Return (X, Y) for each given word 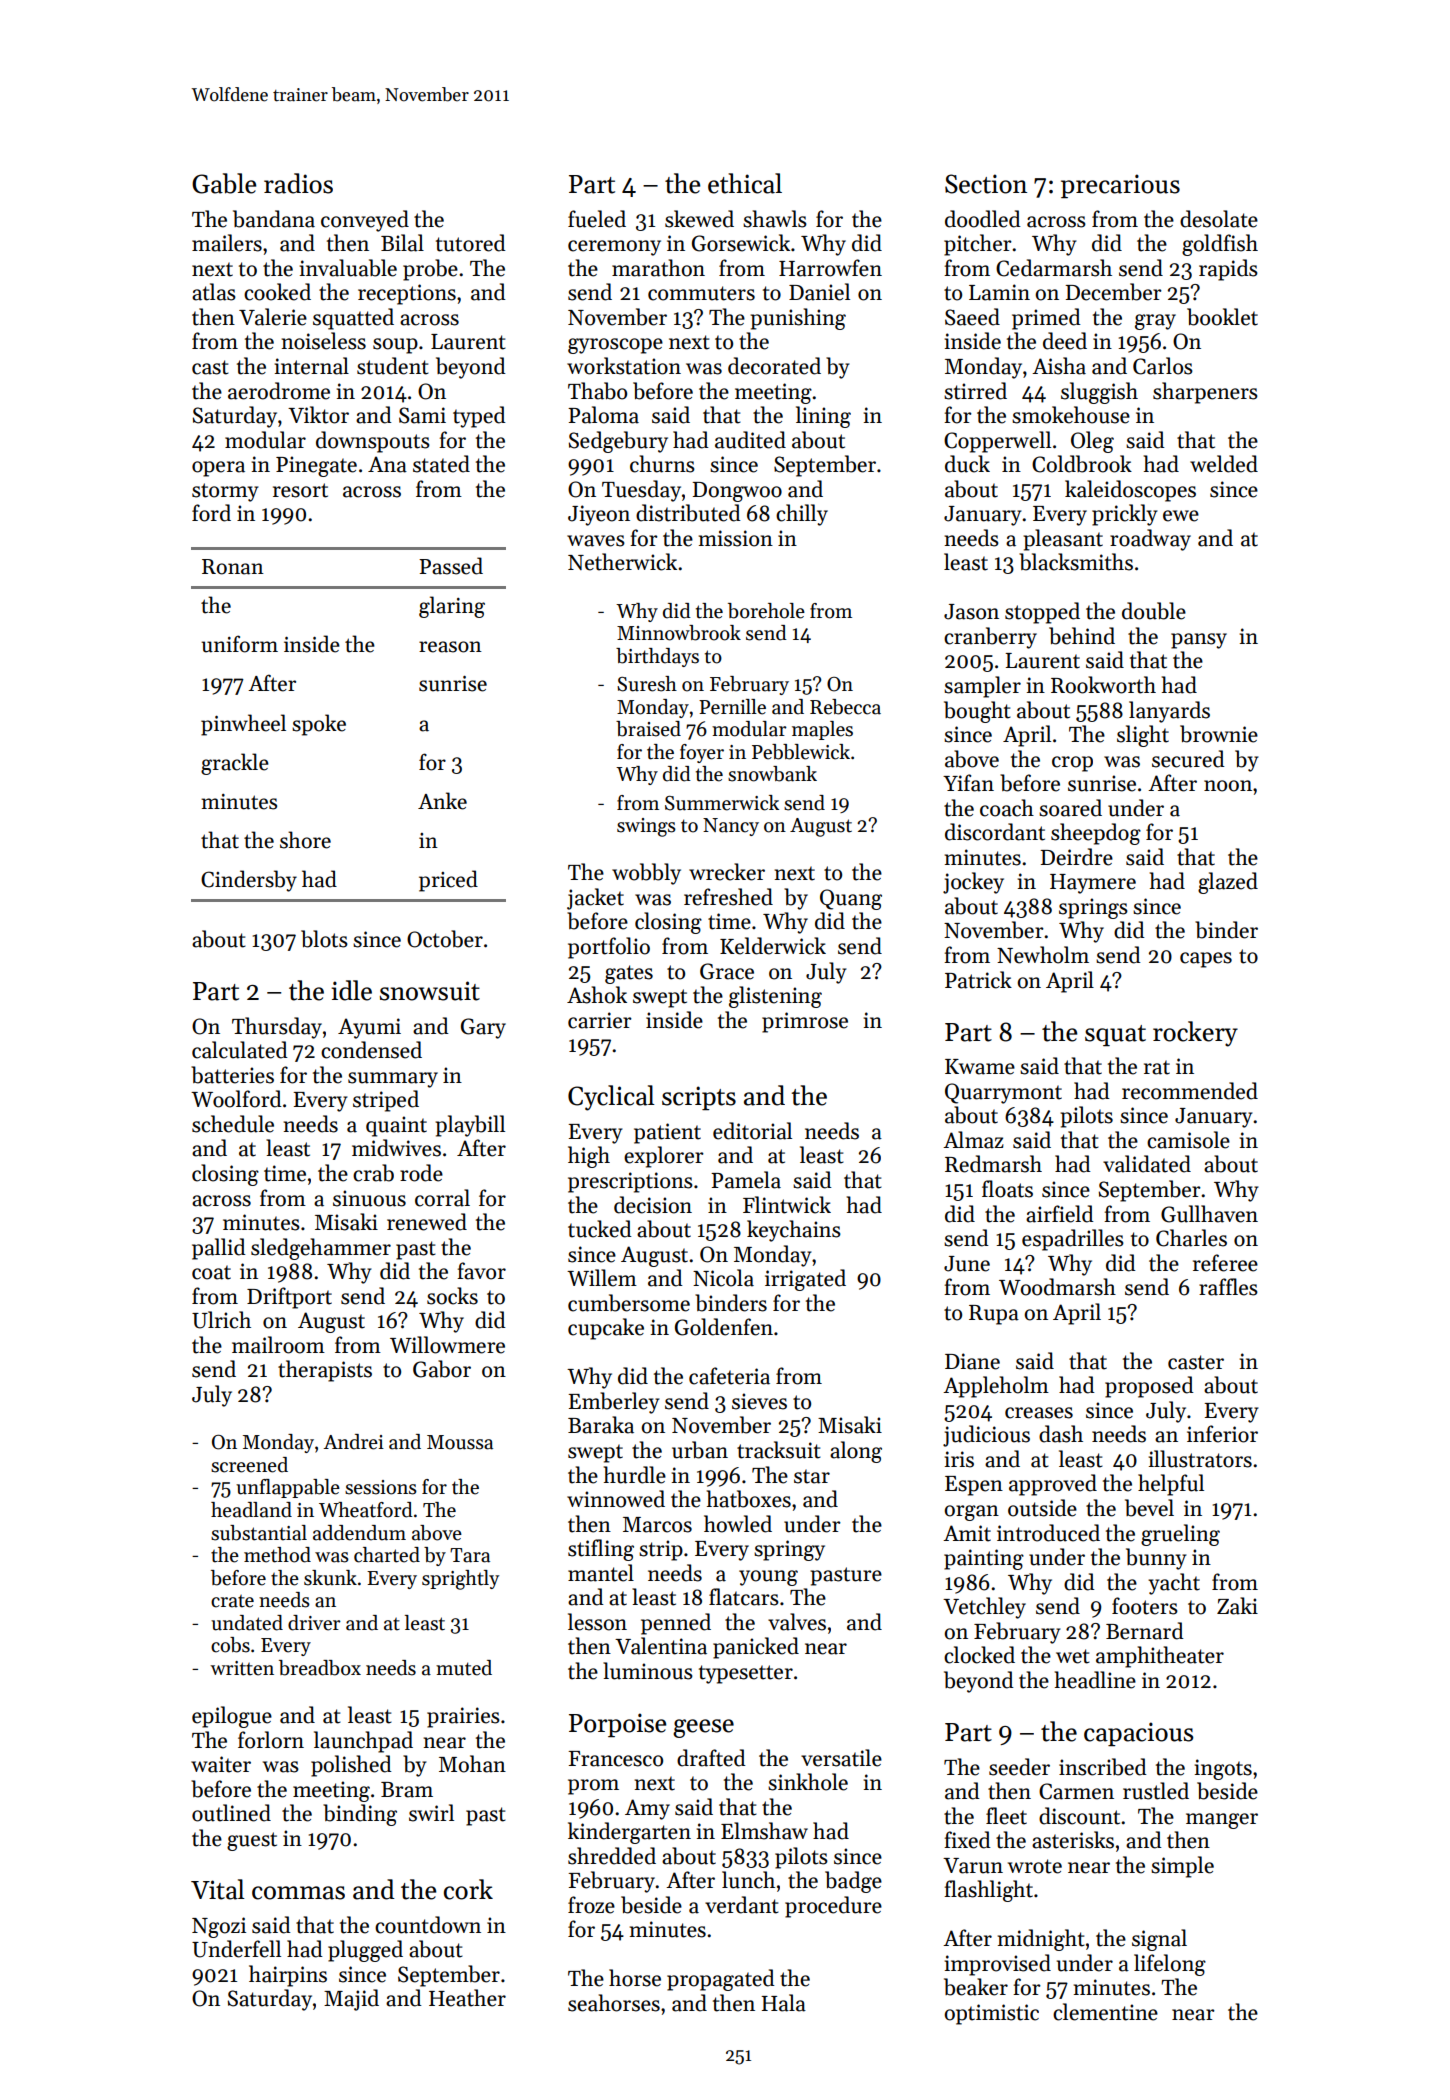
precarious (1120, 186)
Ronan (233, 567)
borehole (766, 611)
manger (1222, 1821)
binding (360, 1815)
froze (591, 1905)
